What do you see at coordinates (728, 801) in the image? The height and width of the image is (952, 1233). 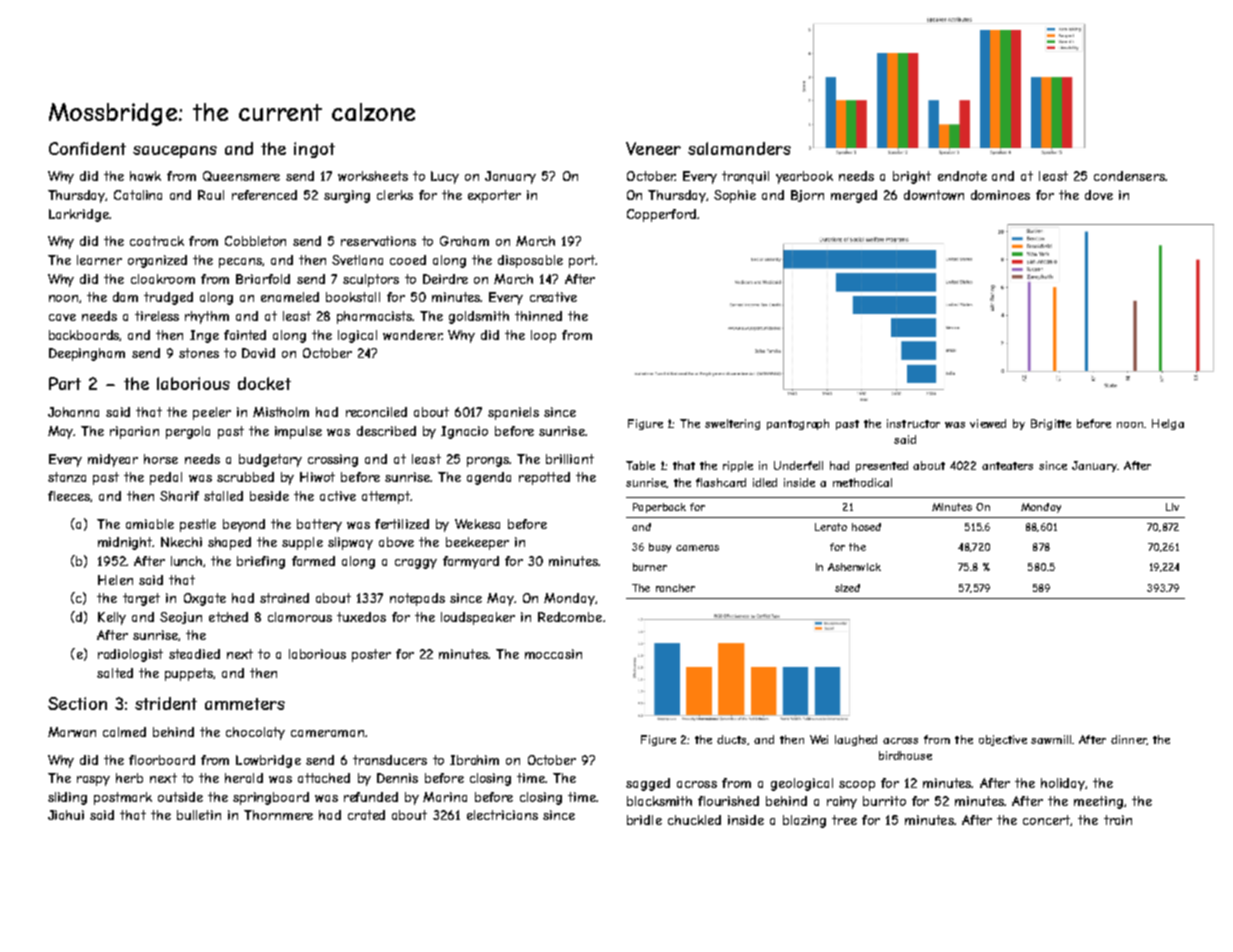 I see `flourished` at bounding box center [728, 801].
